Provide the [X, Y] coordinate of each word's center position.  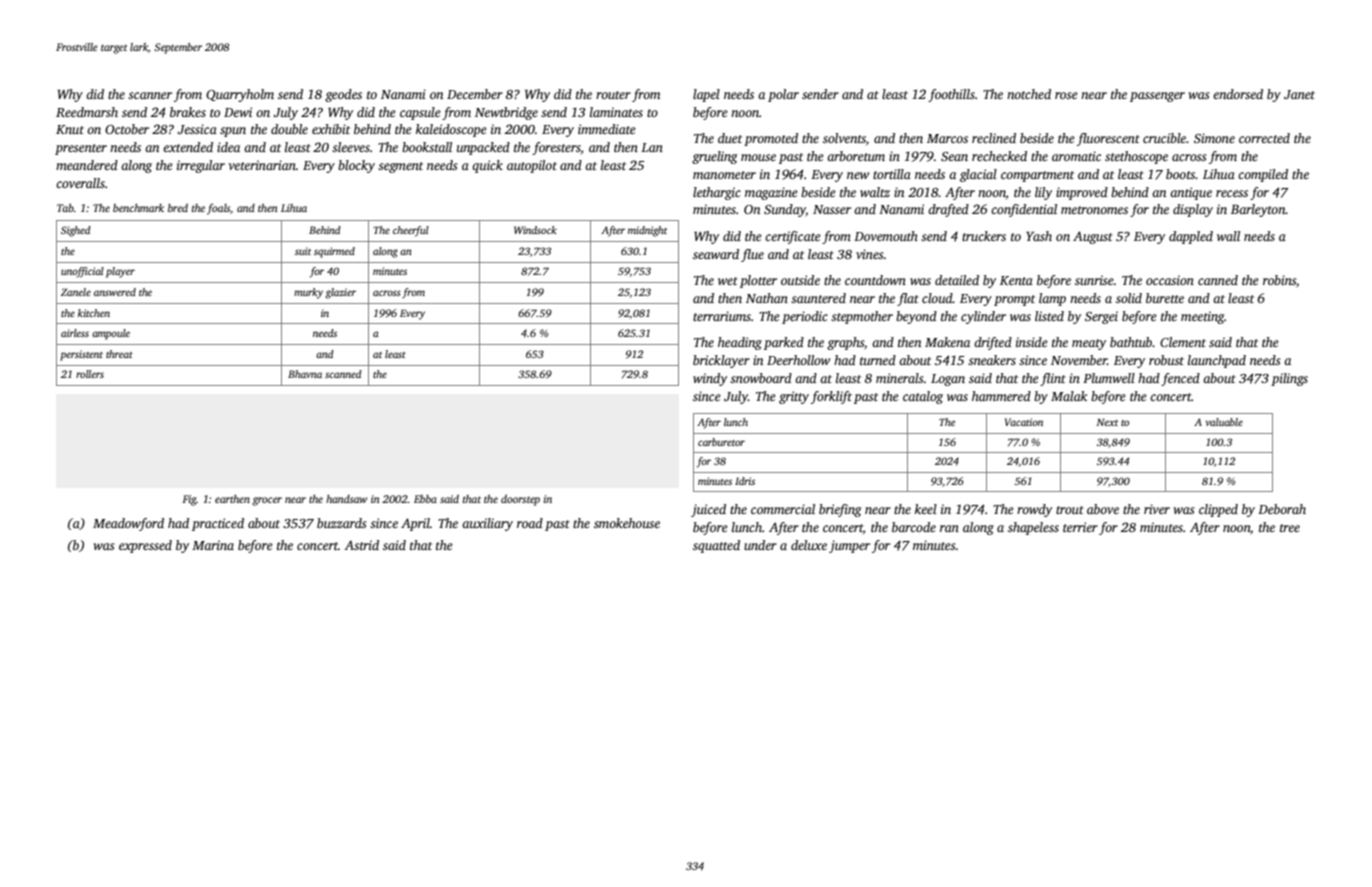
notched [1029, 94]
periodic [805, 317]
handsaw [346, 499]
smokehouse [627, 523]
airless [75, 333]
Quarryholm [240, 95]
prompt [1014, 300]
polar [783, 95]
